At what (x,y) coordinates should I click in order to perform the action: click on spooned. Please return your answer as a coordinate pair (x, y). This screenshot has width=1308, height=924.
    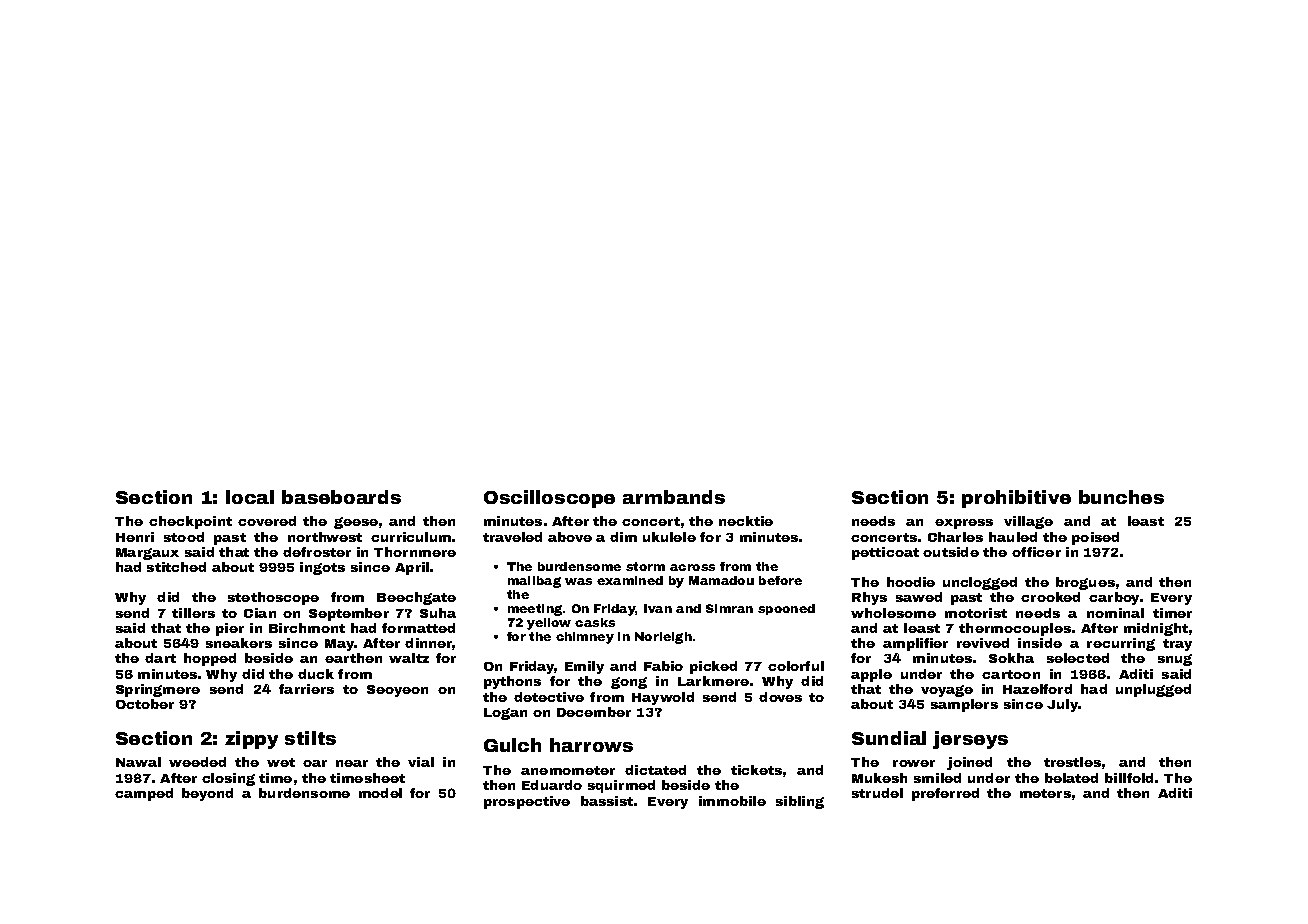
    Looking at the image, I should click on (786, 609).
